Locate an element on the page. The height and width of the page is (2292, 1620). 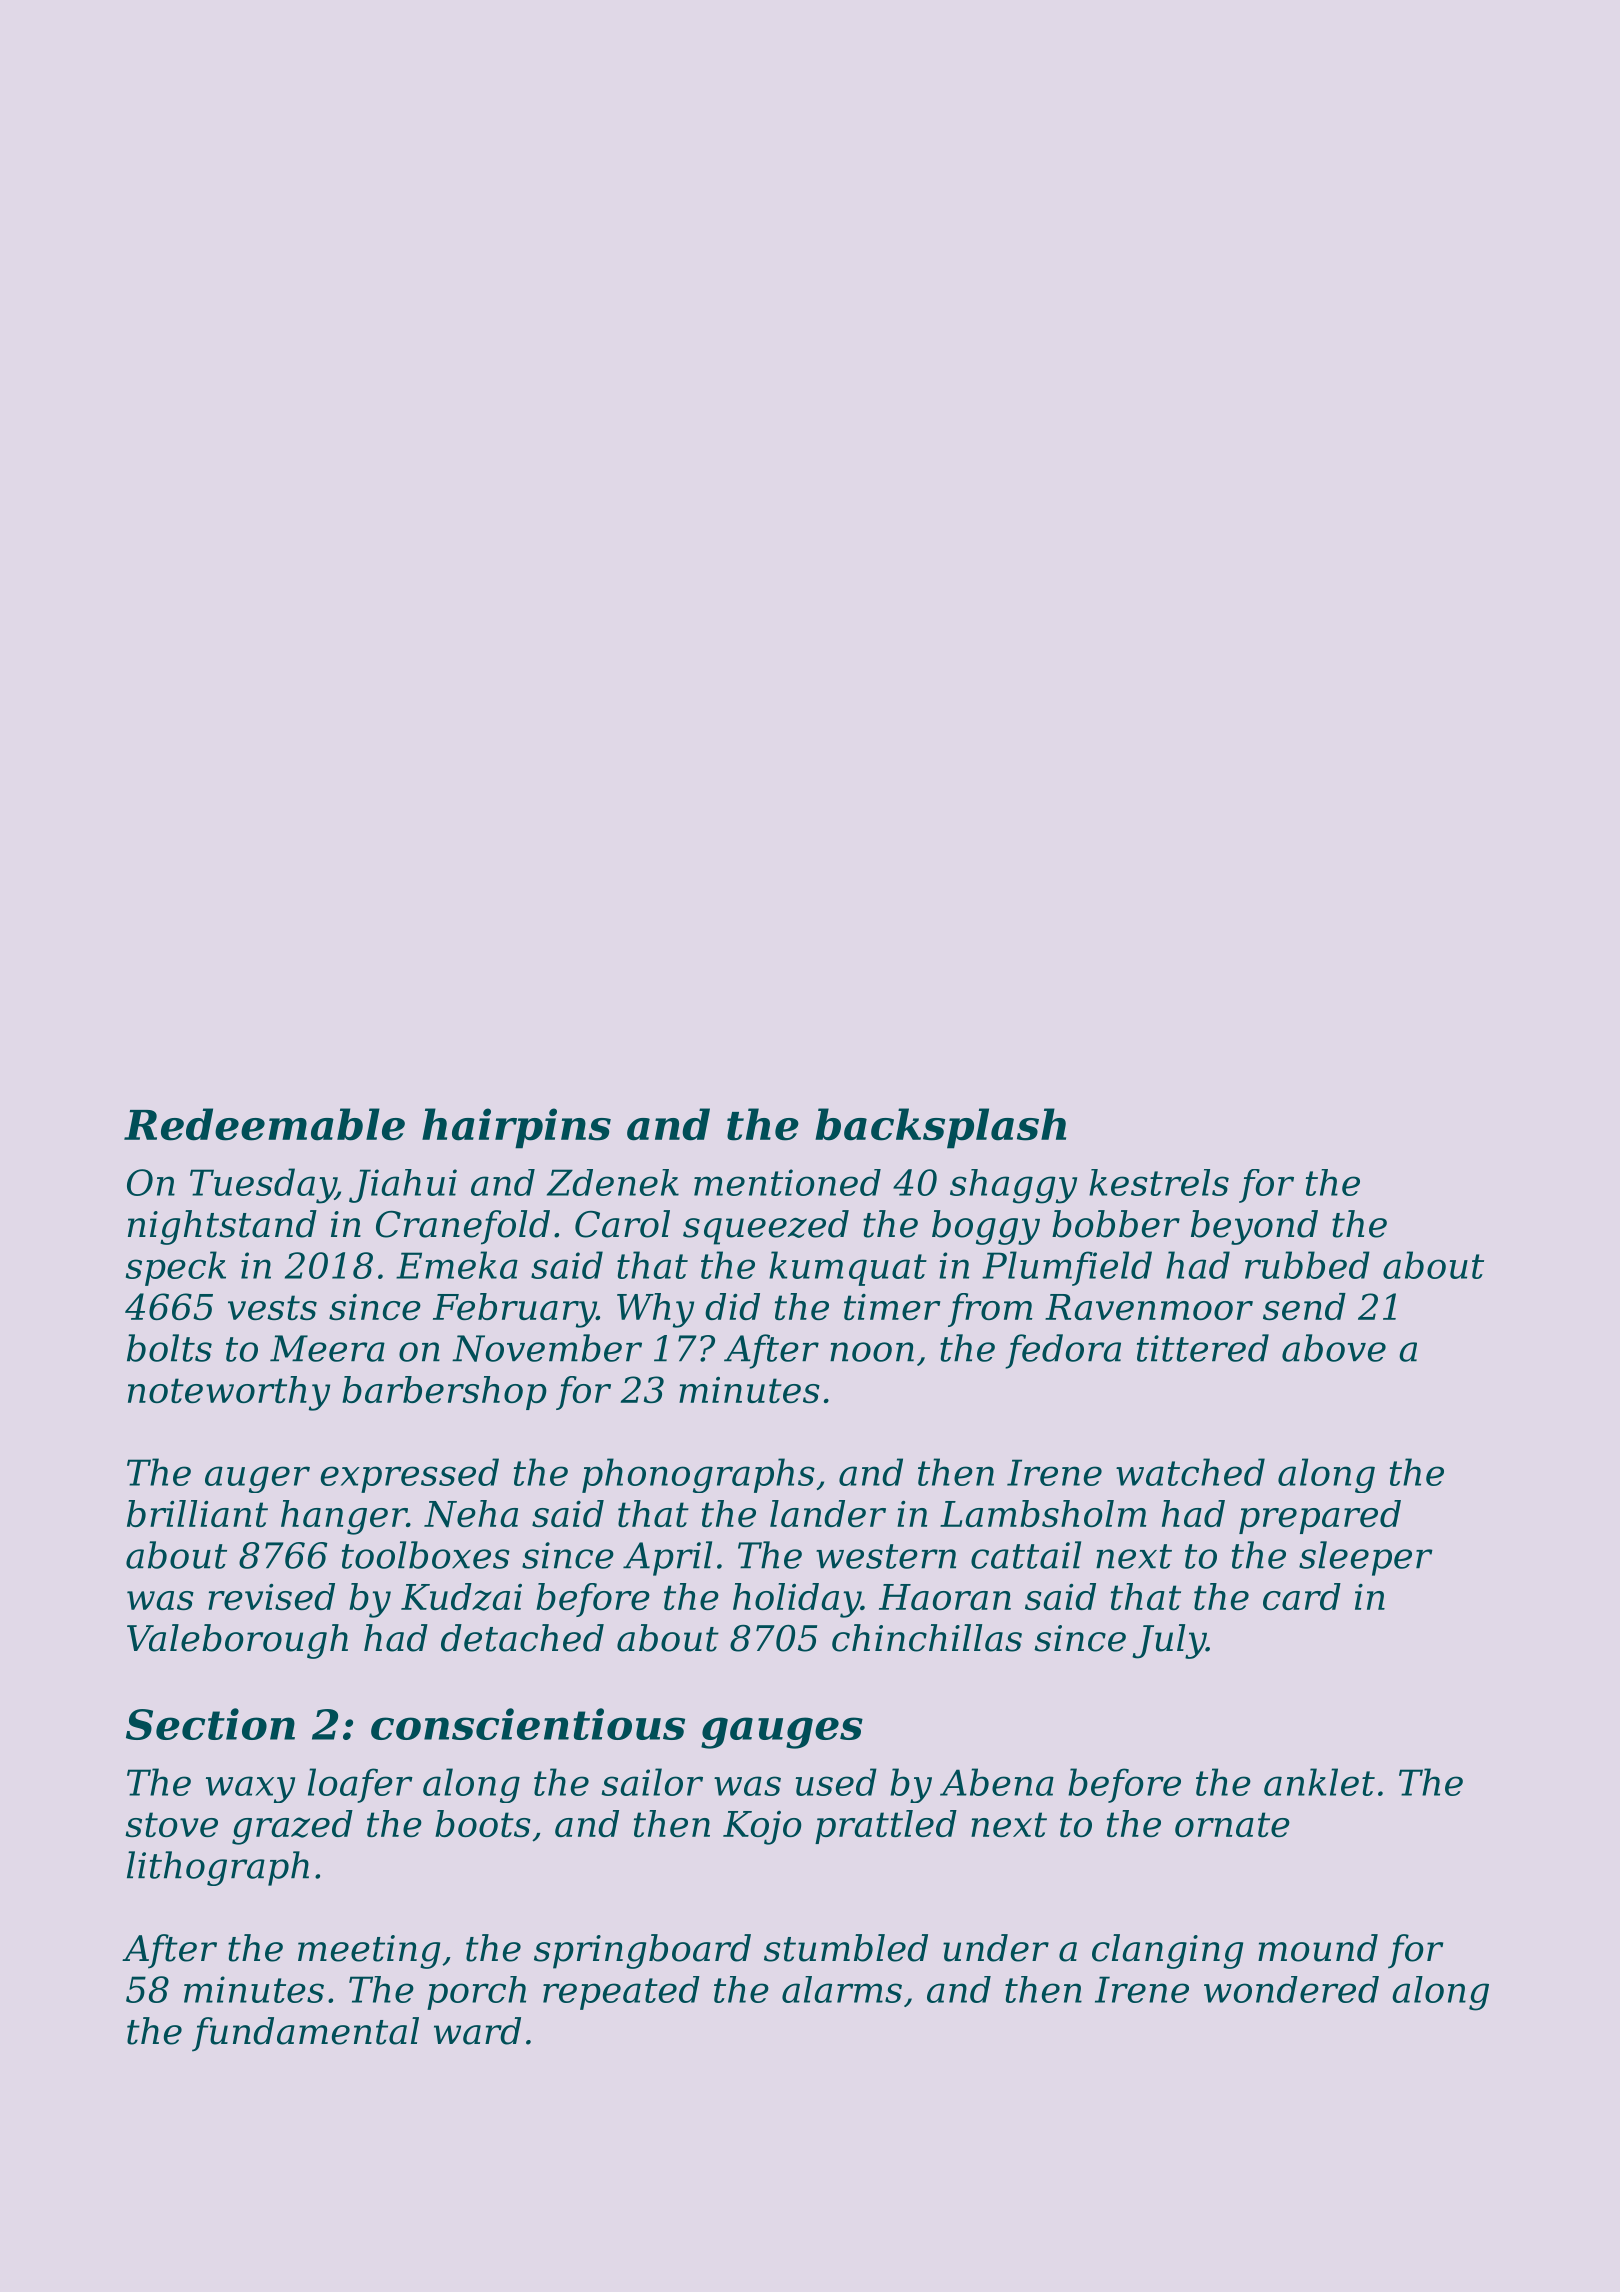
hairpins is located at coordinates (516, 1128).
